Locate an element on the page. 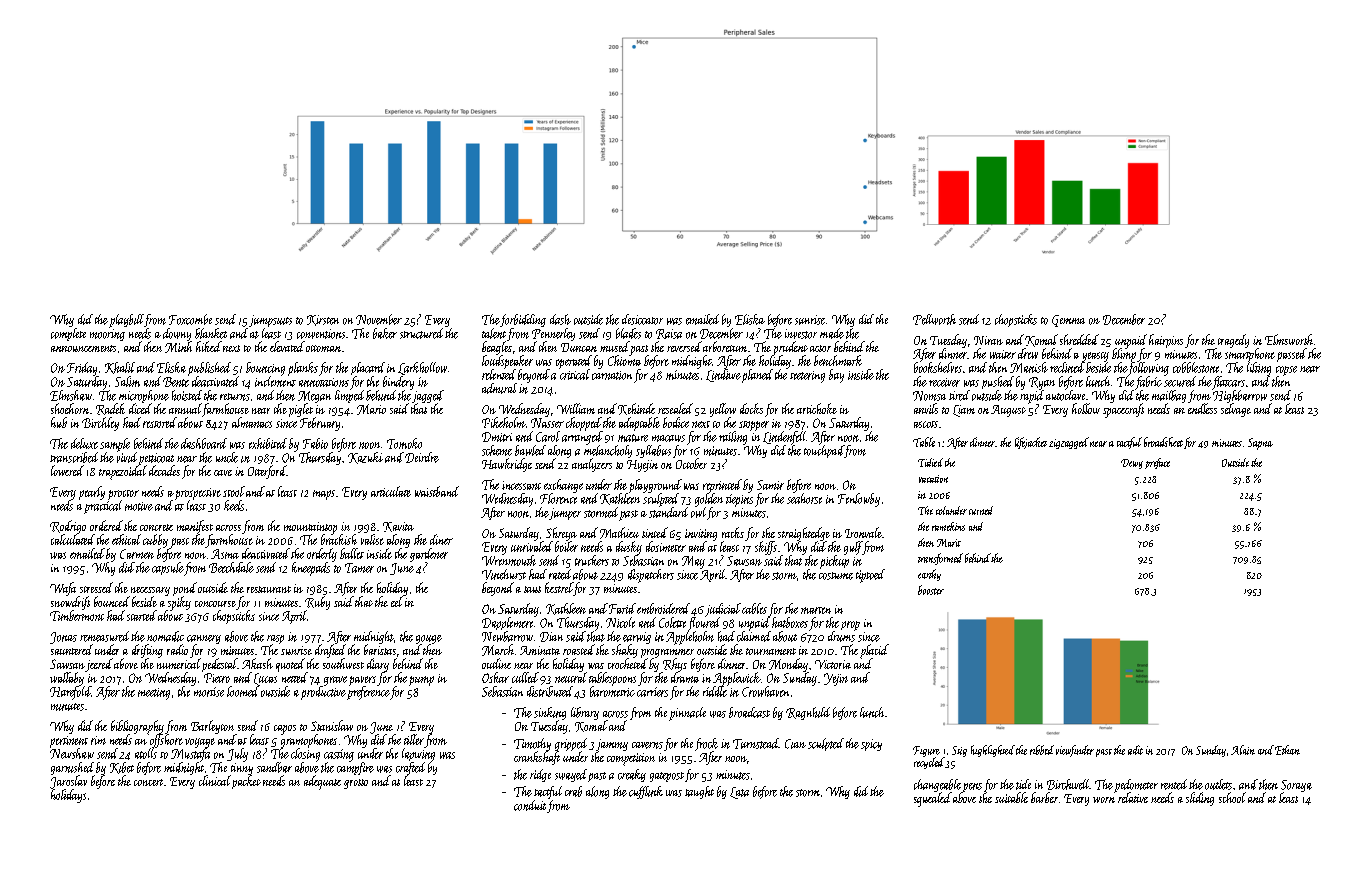  broadsheet is located at coordinates (1163, 442).
